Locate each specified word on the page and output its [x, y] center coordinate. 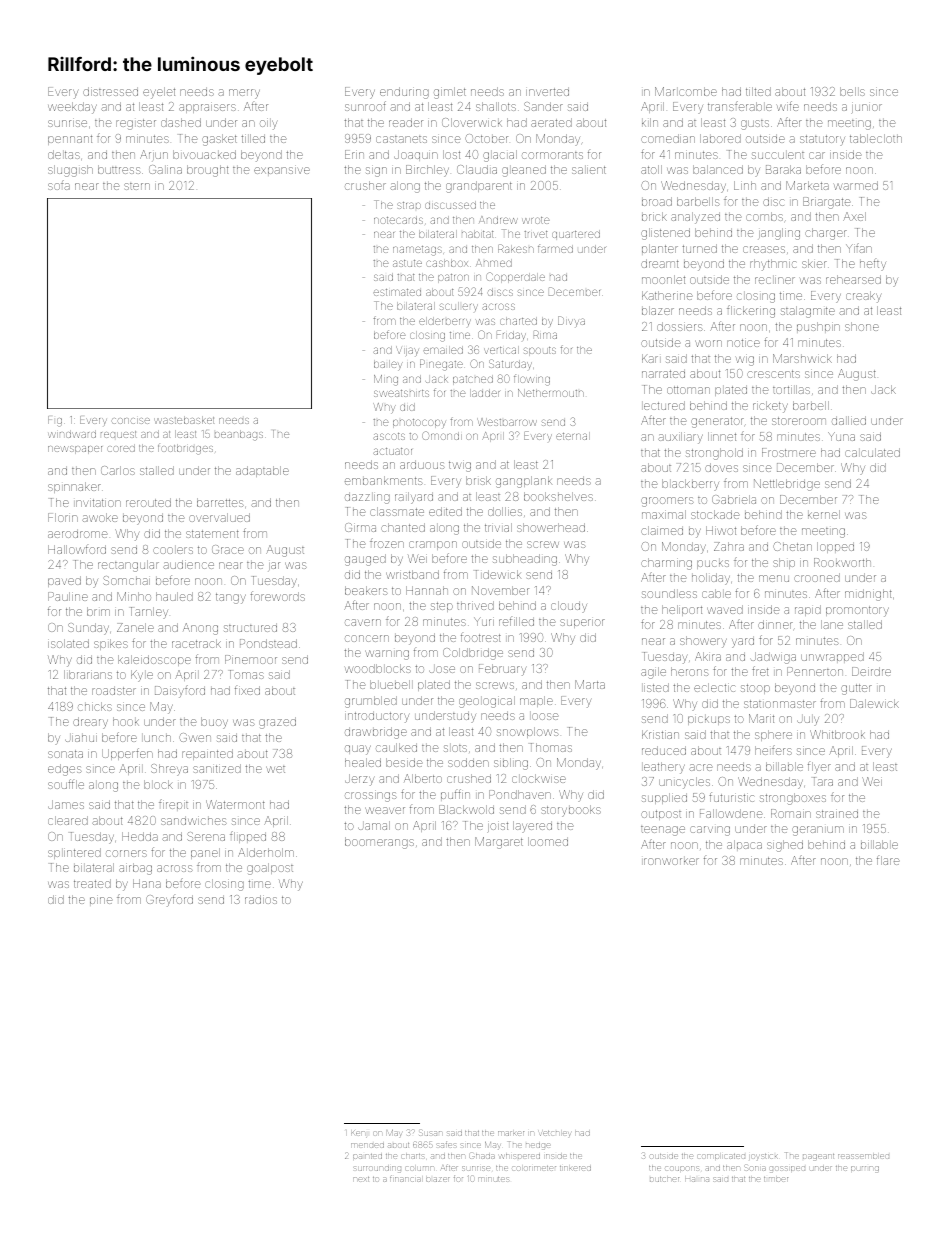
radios [261, 899]
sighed [785, 846]
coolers [173, 550]
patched [473, 380]
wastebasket [184, 420]
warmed [856, 185]
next [361, 1179]
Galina [165, 169]
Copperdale [515, 277]
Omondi [442, 435]
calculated [872, 452]
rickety [770, 407]
